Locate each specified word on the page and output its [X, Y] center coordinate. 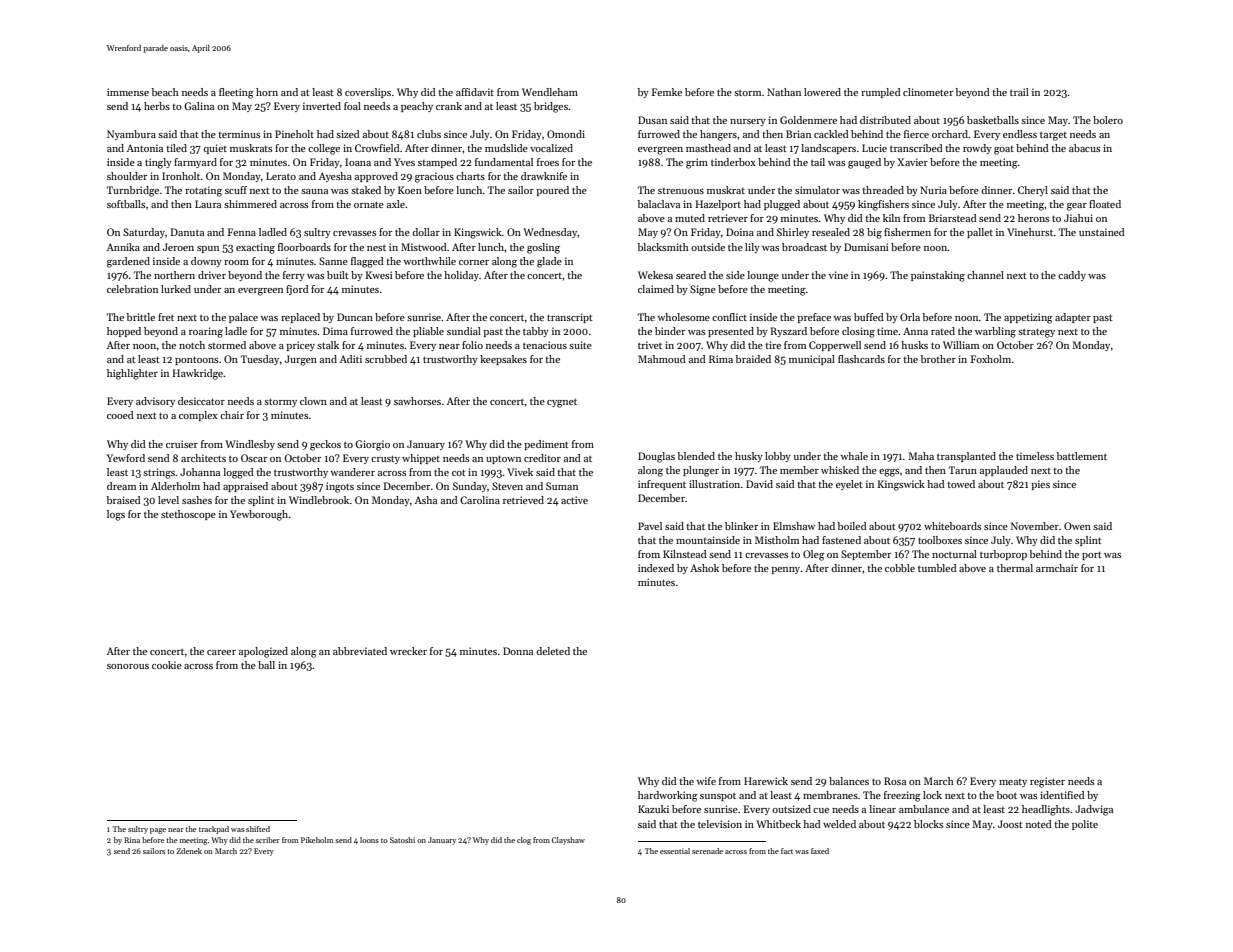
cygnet [562, 403]
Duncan [355, 317]
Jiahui [1078, 218]
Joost [1010, 824]
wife [706, 781]
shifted [258, 829]
